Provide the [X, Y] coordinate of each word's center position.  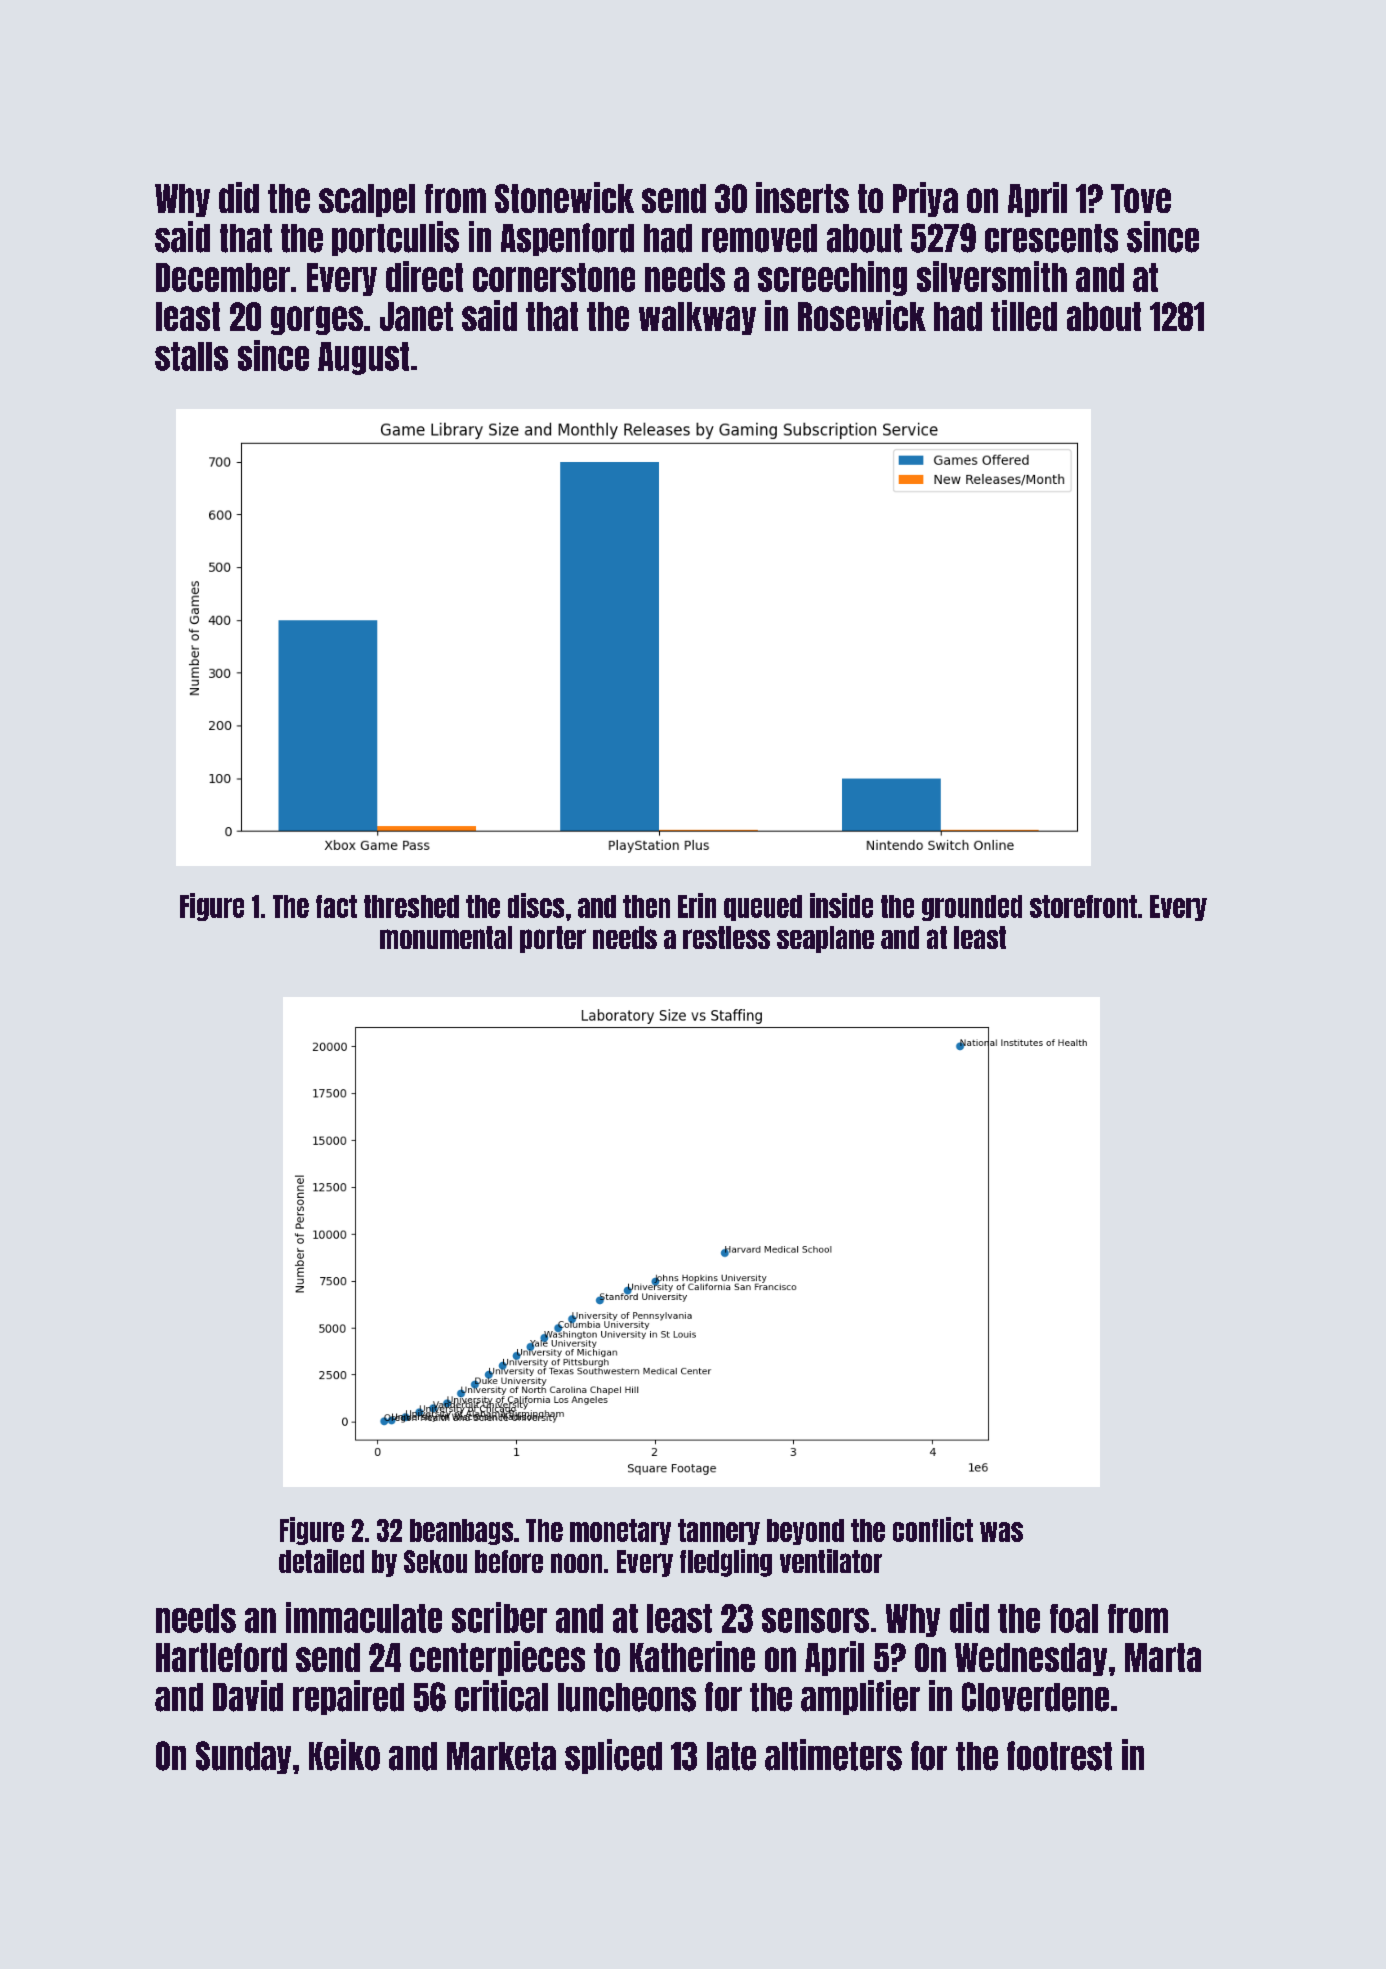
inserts [802, 197]
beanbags [461, 1532]
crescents [1051, 238]
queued [763, 908]
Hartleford [221, 1657]
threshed [411, 906]
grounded [972, 908]
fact [336, 906]
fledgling [726, 1563]
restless [726, 937]
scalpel [367, 200]
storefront [1083, 906]
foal [1074, 1618]
